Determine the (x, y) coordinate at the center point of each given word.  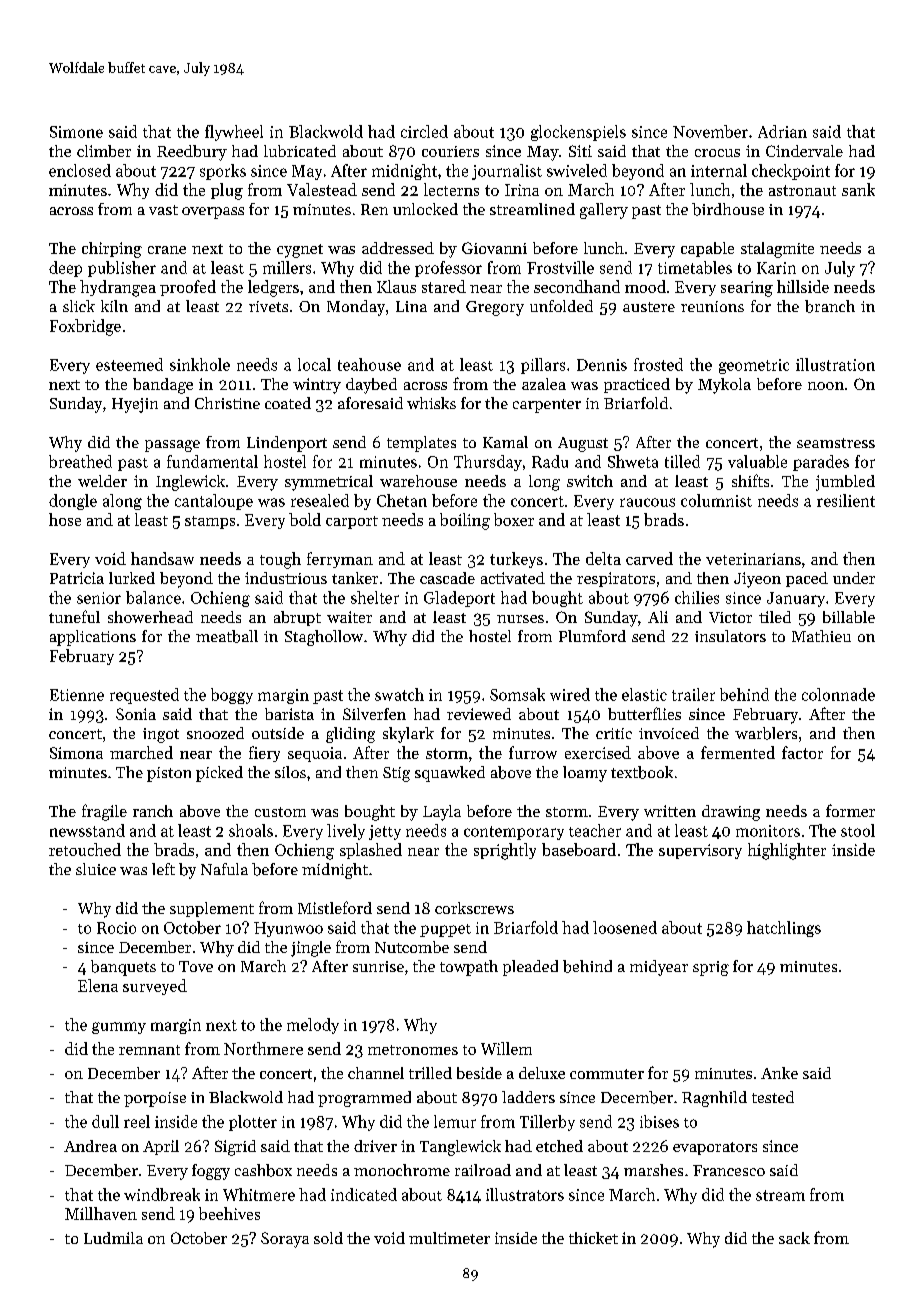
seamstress (836, 443)
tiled (775, 617)
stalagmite (777, 250)
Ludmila (113, 1238)
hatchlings (784, 929)
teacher (595, 830)
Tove (196, 966)
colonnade (838, 694)
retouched (85, 849)
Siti (580, 151)
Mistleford (335, 907)
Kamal (505, 442)
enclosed (80, 170)
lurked (132, 578)
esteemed (129, 364)
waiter (349, 617)
